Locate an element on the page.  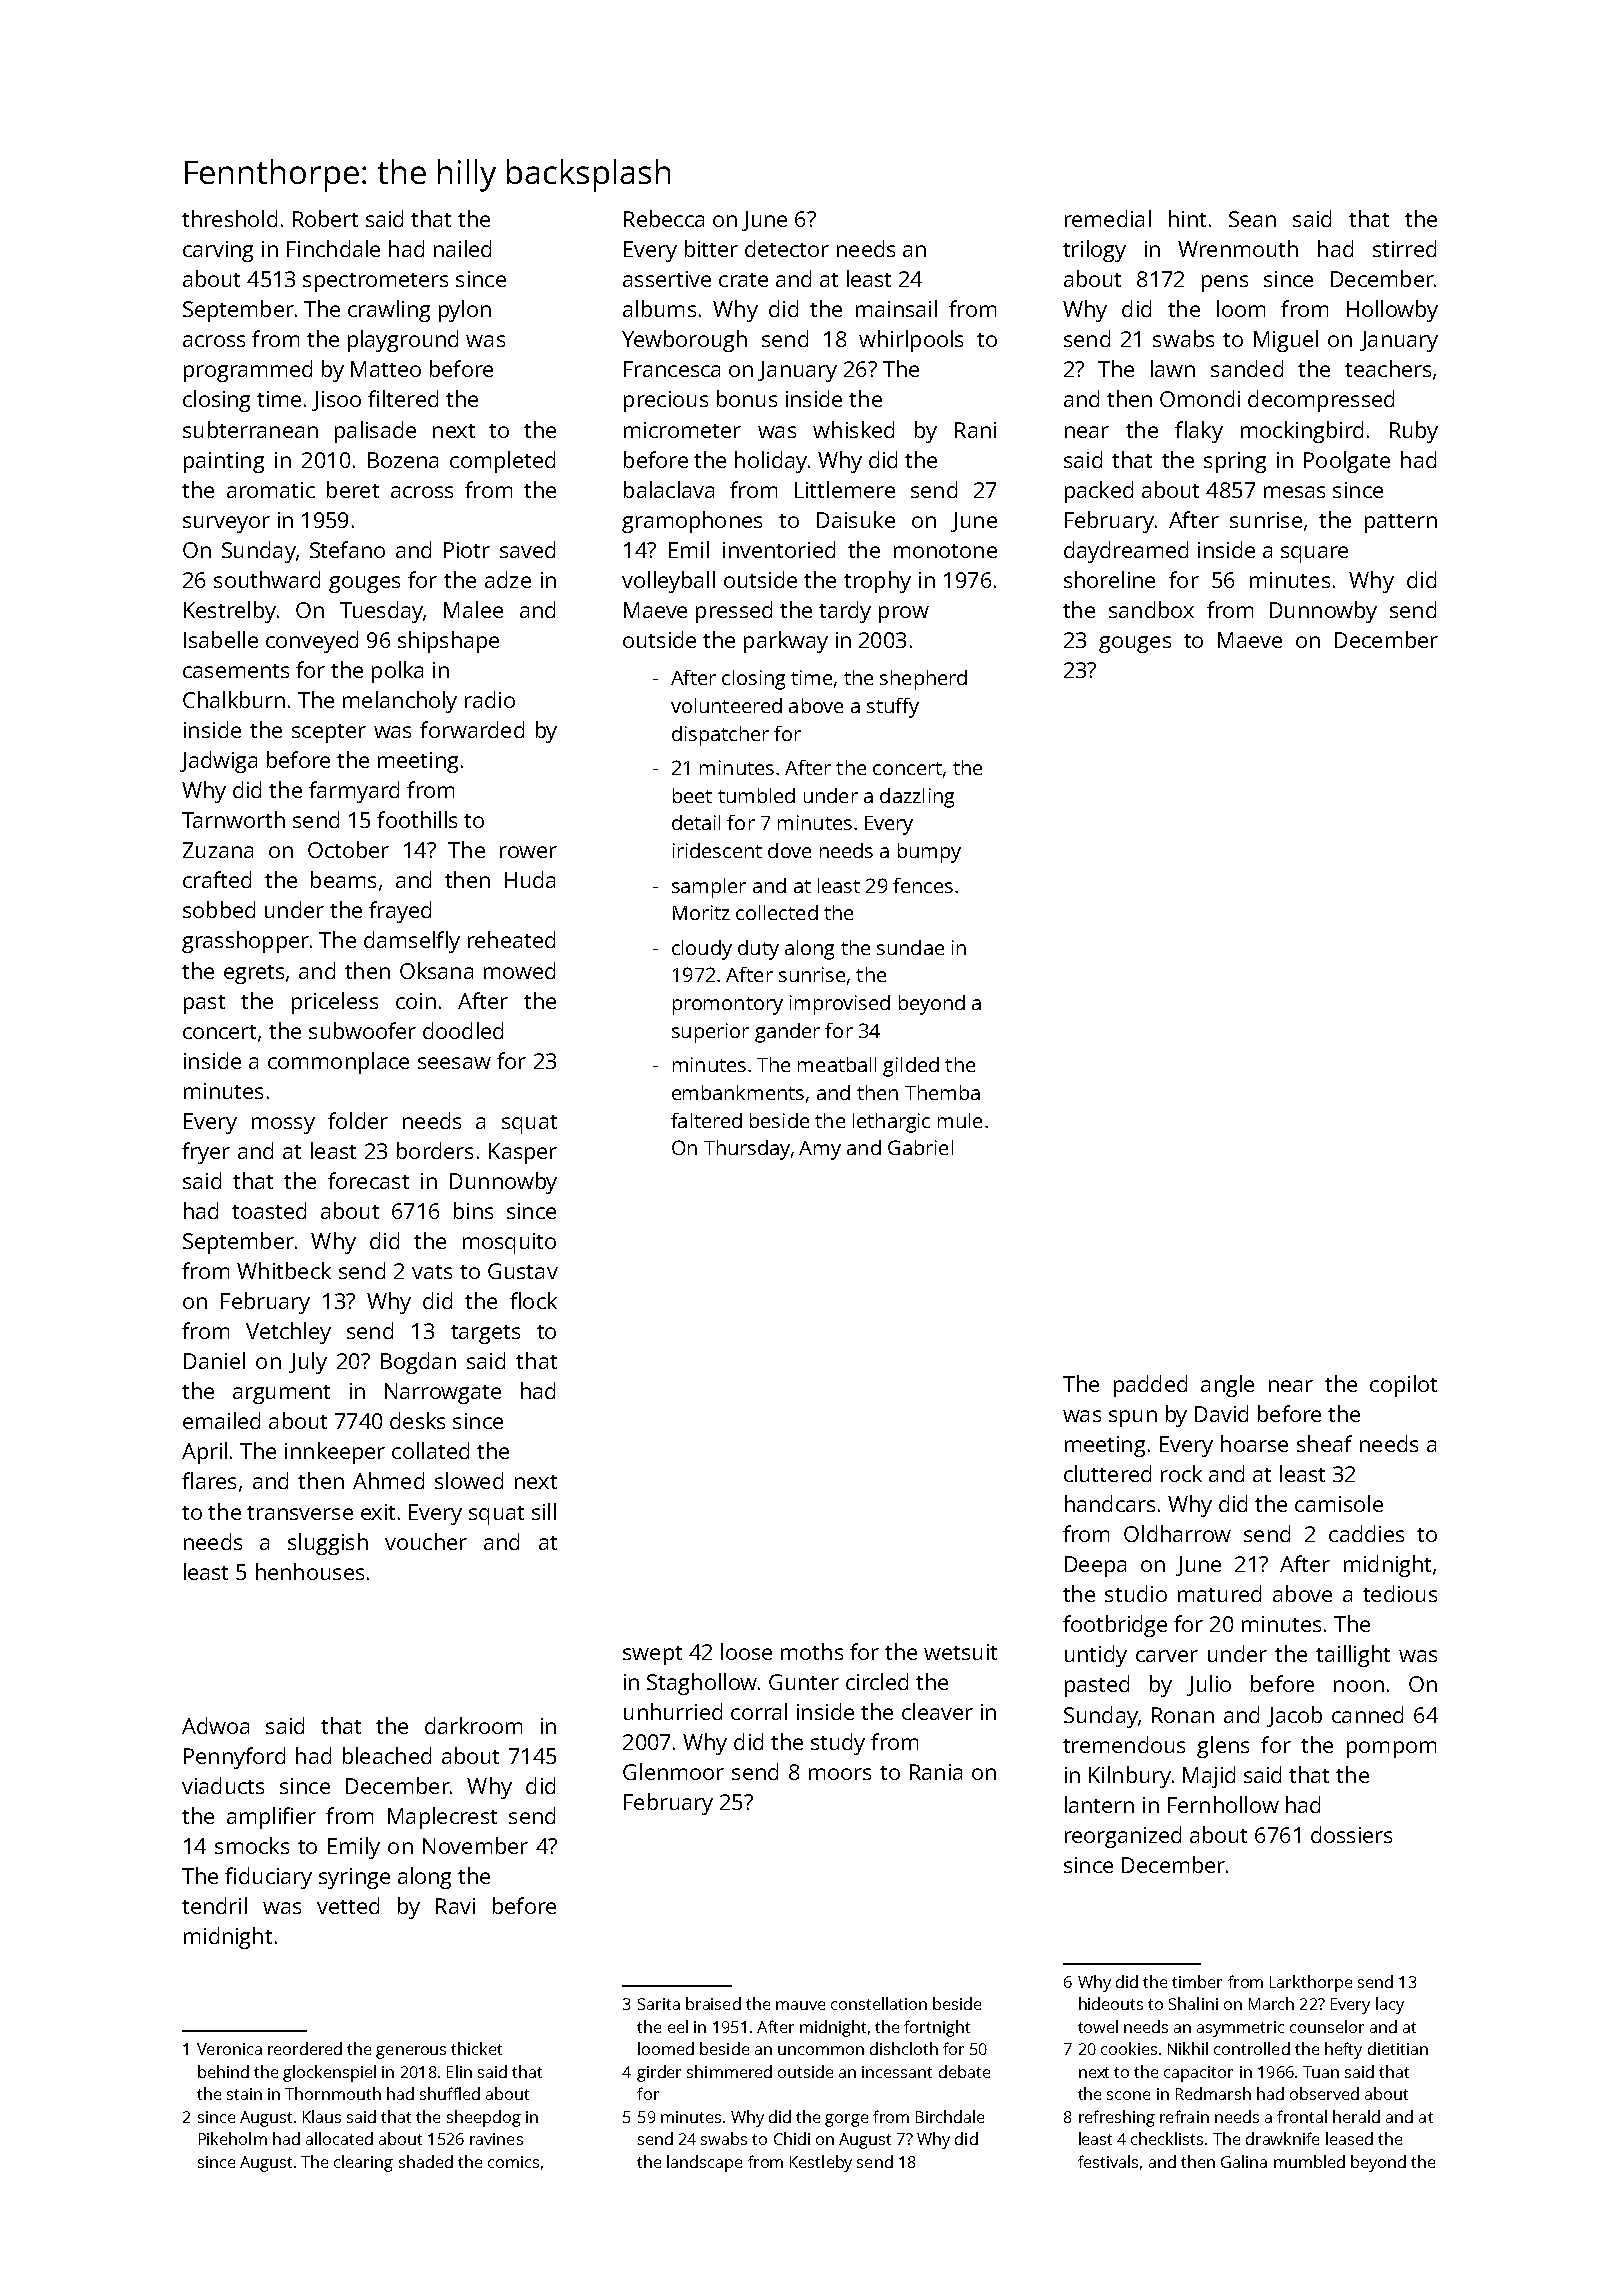
threshold is located at coordinates (229, 218).
